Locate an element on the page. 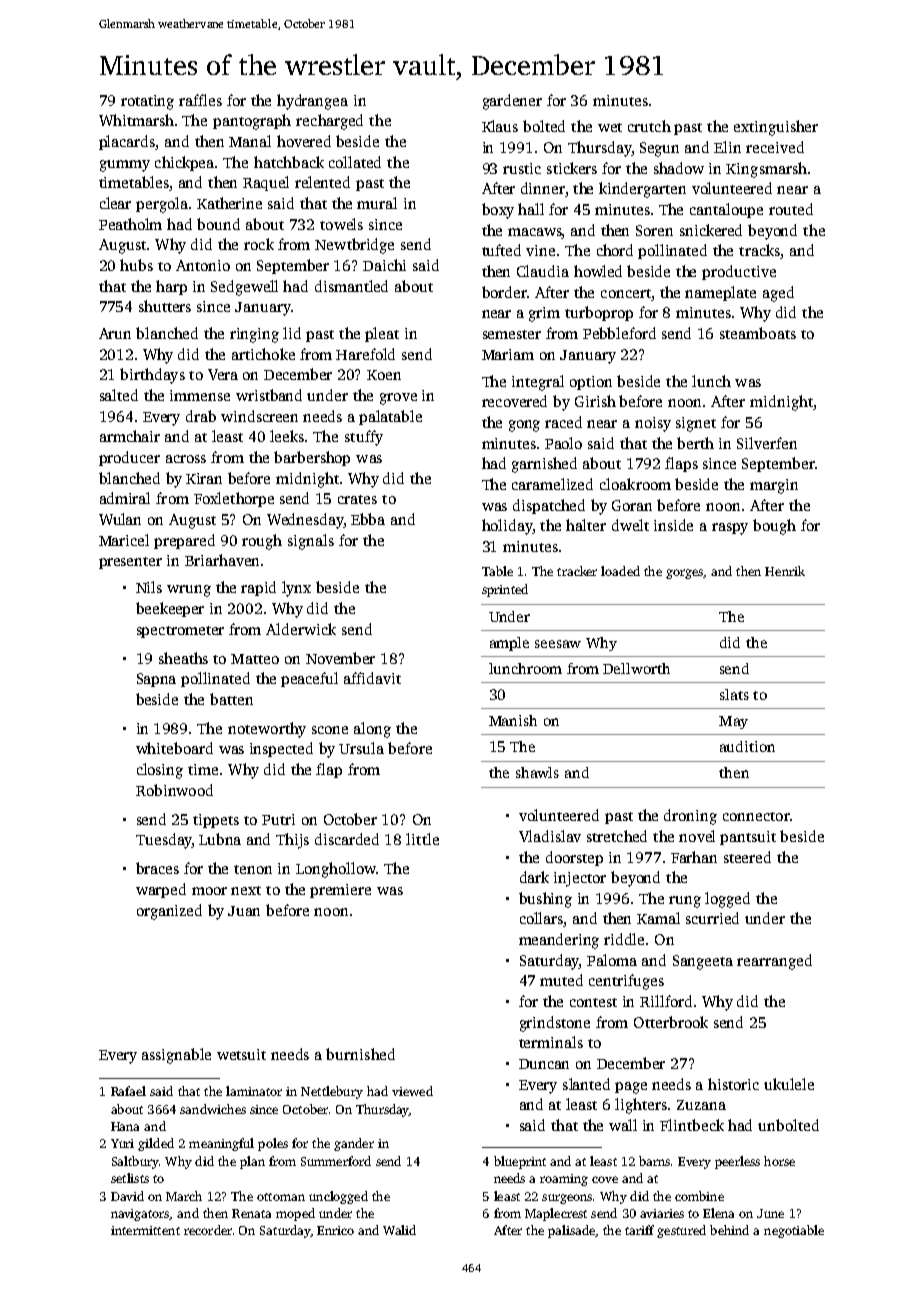 The image size is (924, 1308). rearranged is located at coordinates (774, 962).
